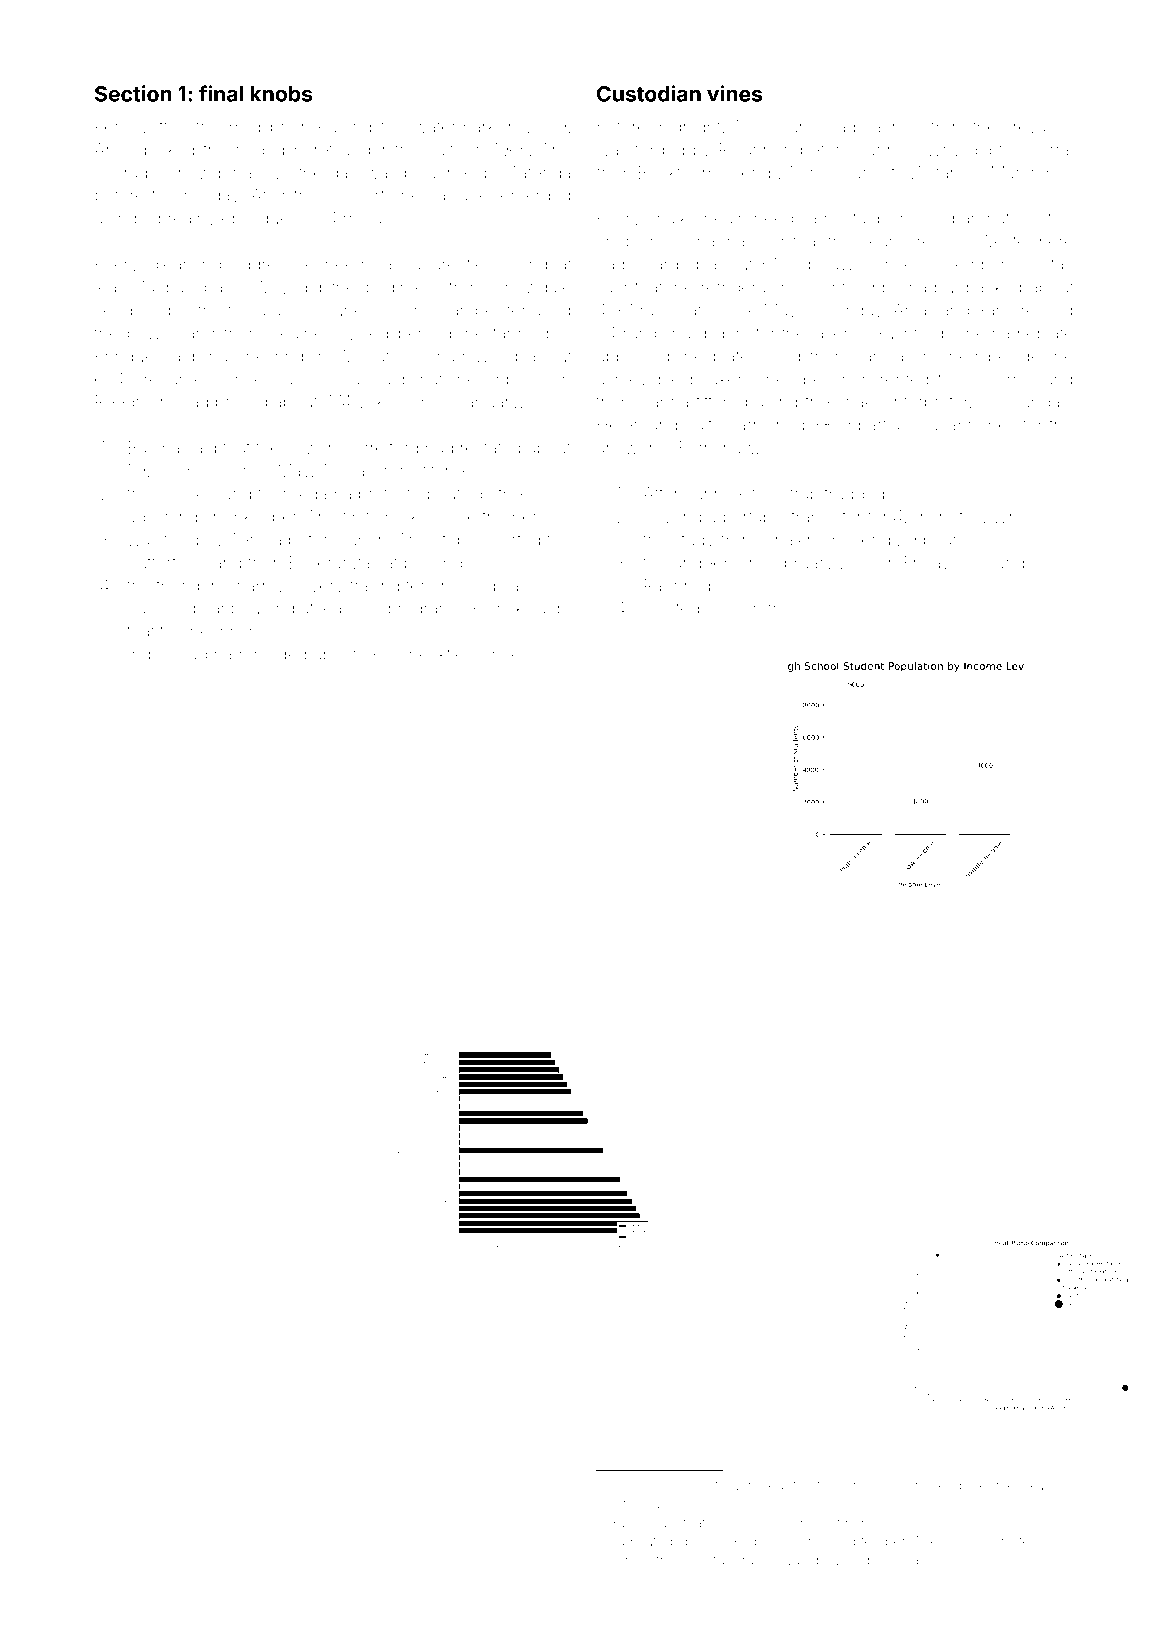  Describe the element at coordinates (133, 93) in the document. I see `Section` at that location.
